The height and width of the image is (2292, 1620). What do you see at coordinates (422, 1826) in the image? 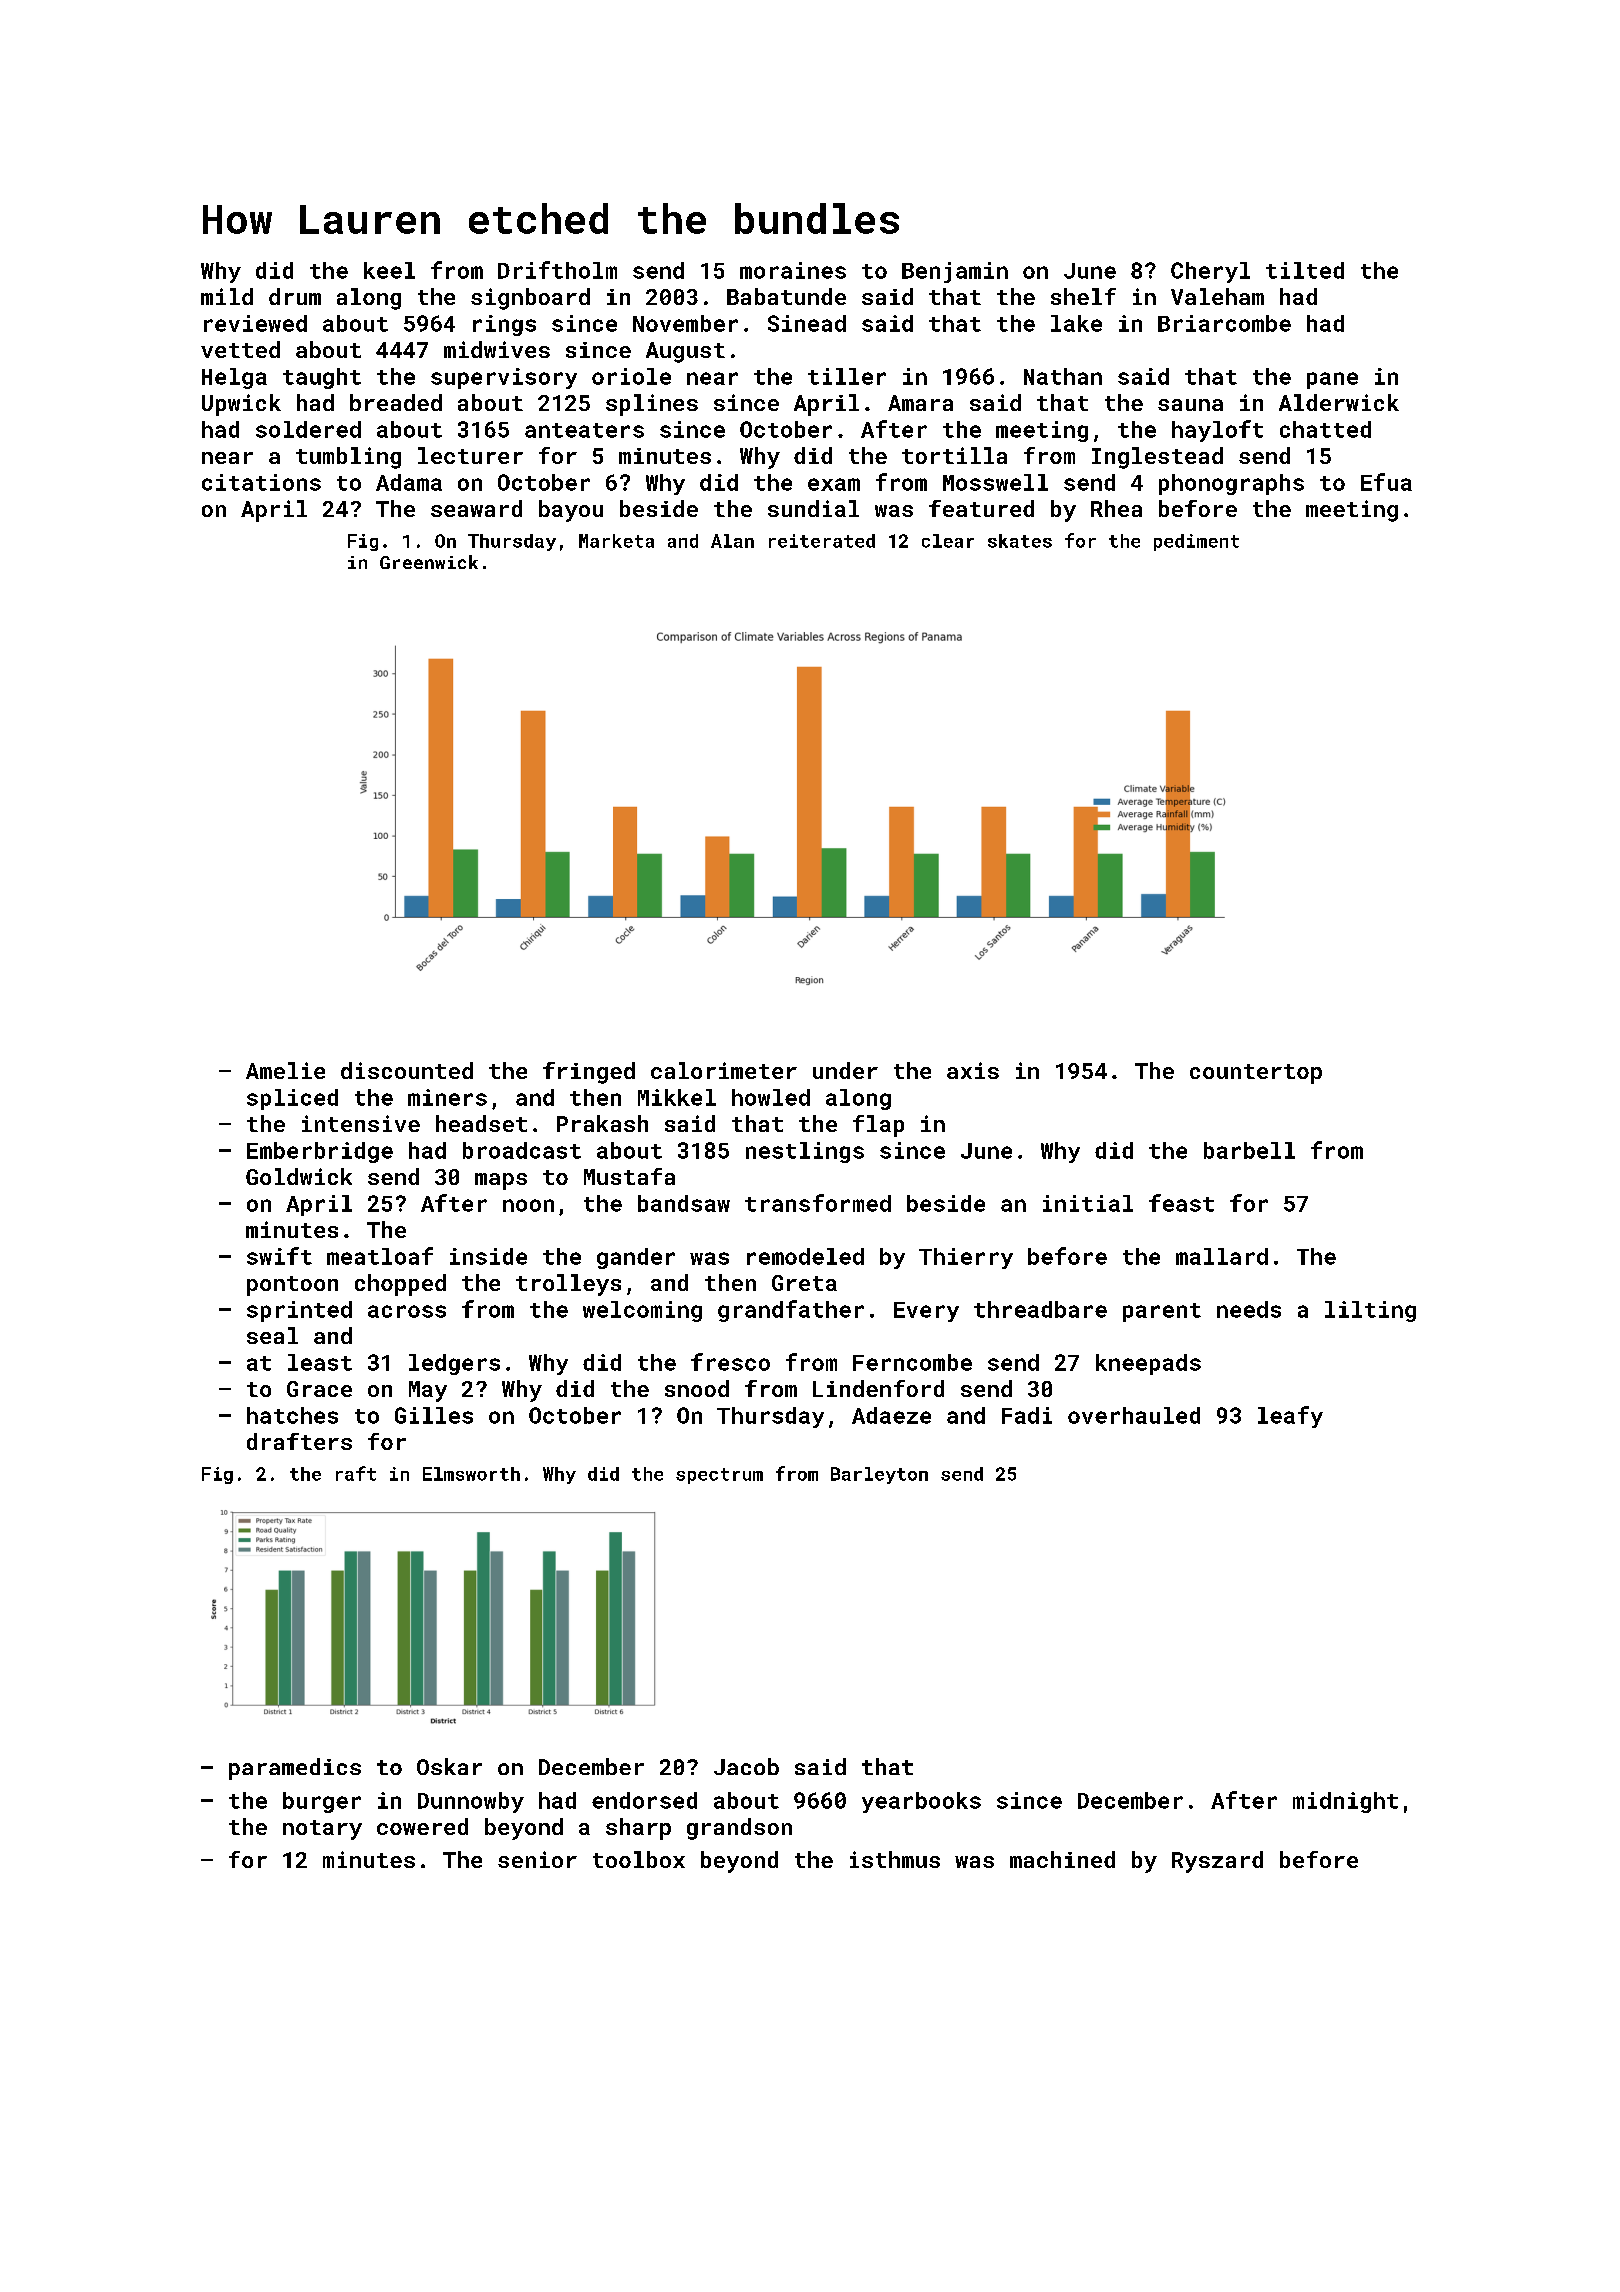
I see `cowered` at bounding box center [422, 1826].
